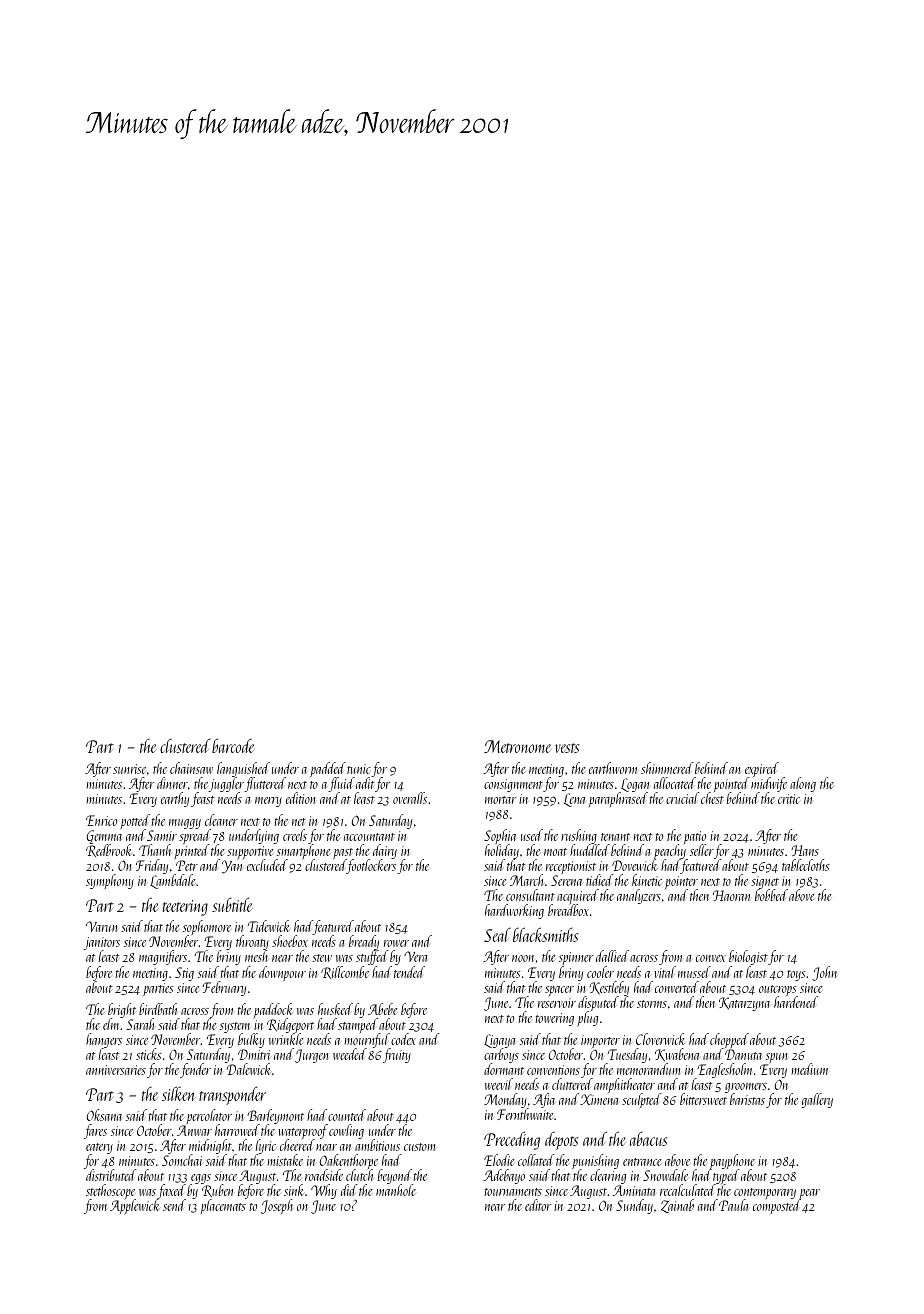 The height and width of the screenshot is (1314, 924). Describe the element at coordinates (102, 926) in the screenshot. I see `Varun` at that location.
